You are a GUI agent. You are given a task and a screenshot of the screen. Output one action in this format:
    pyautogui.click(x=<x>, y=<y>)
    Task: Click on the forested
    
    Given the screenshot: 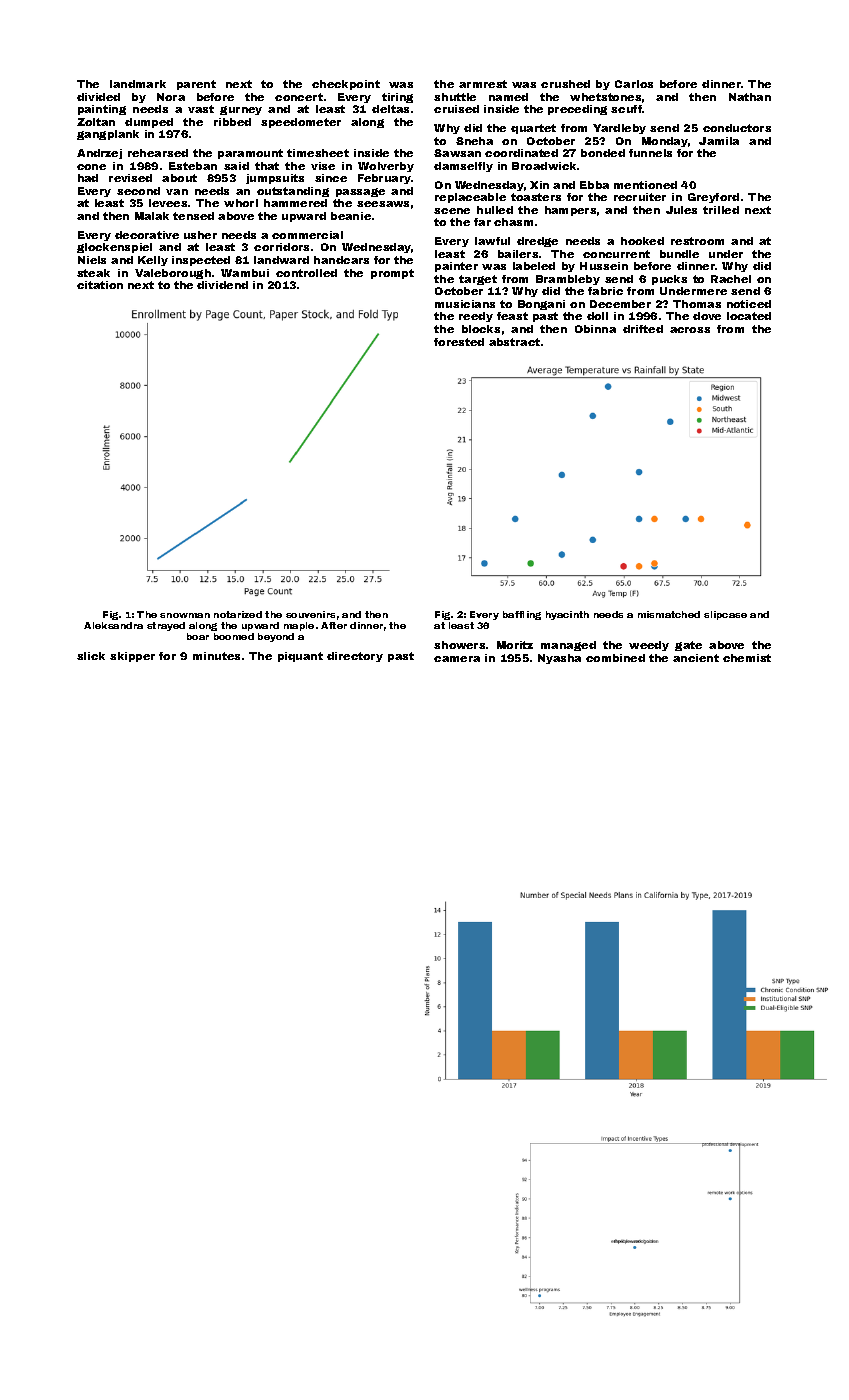 What is the action you would take?
    pyautogui.click(x=459, y=342)
